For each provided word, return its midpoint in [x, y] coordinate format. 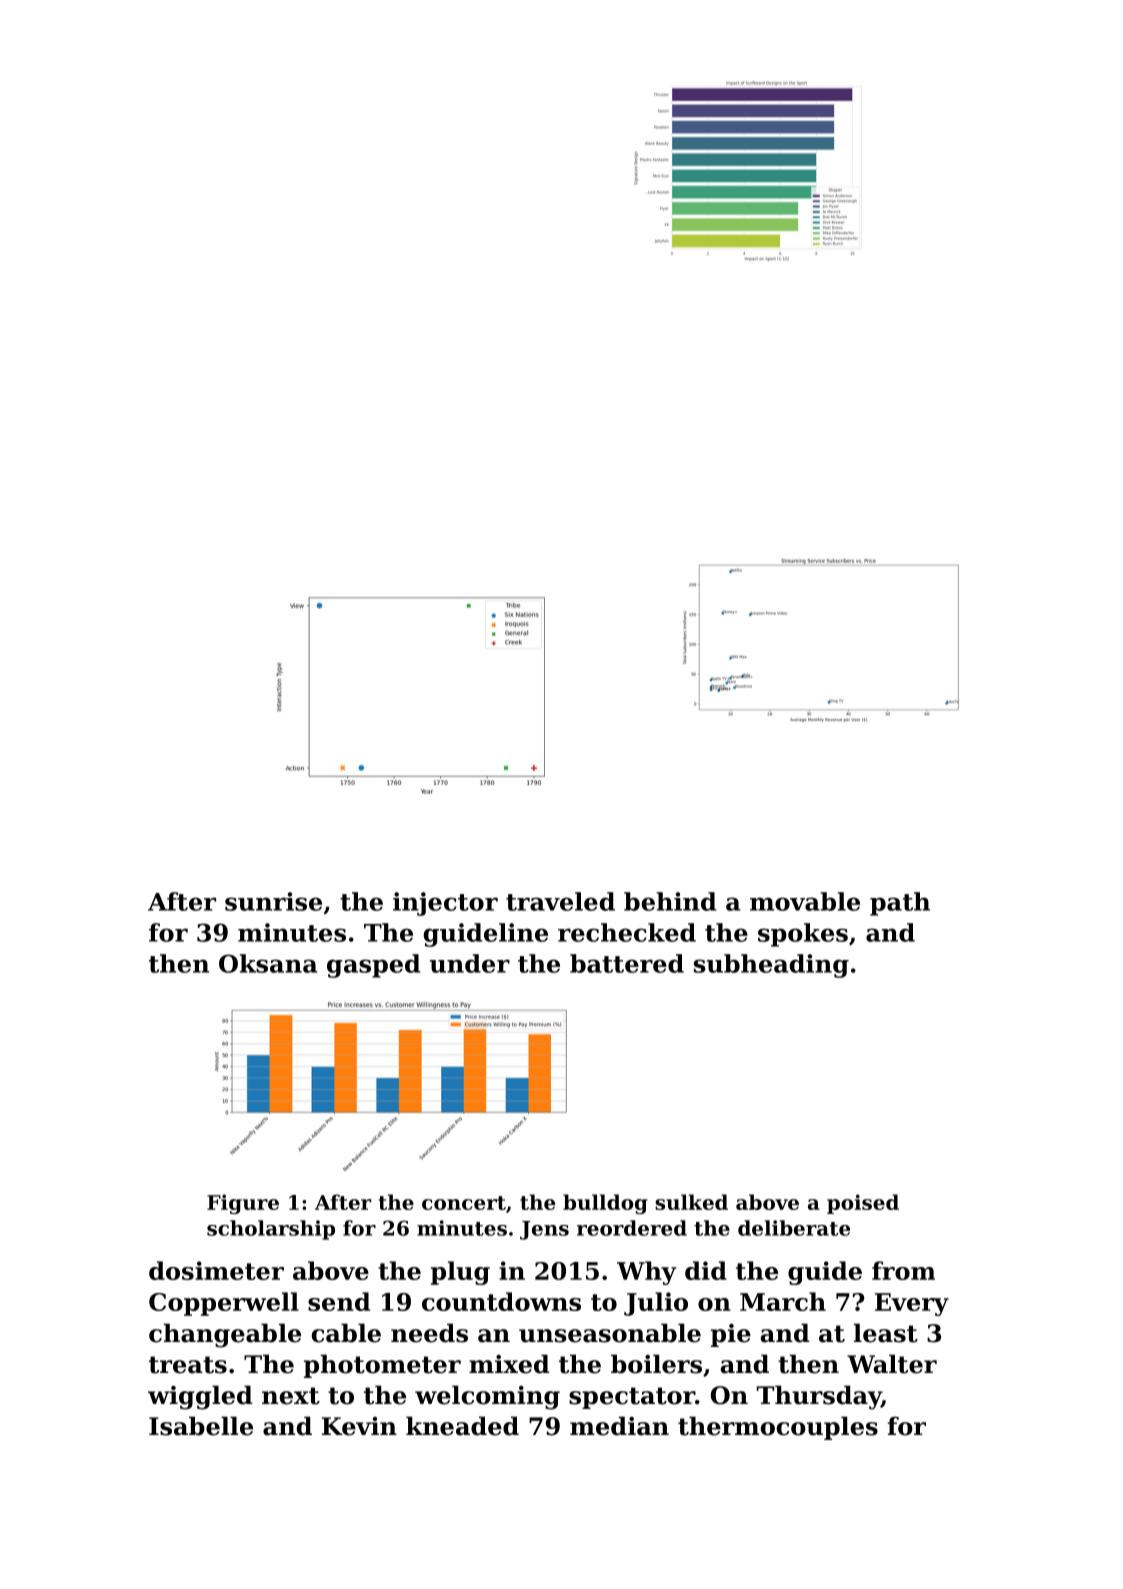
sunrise [273, 901]
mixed [509, 1364]
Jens [544, 1230]
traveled [560, 901]
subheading [771, 966]
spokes [803, 935]
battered [627, 963]
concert [464, 1203]
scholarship [271, 1230]
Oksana [268, 963]
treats [188, 1365]
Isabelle [201, 1426]
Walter [892, 1364]
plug [460, 1273]
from [903, 1270]
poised [863, 1204]
